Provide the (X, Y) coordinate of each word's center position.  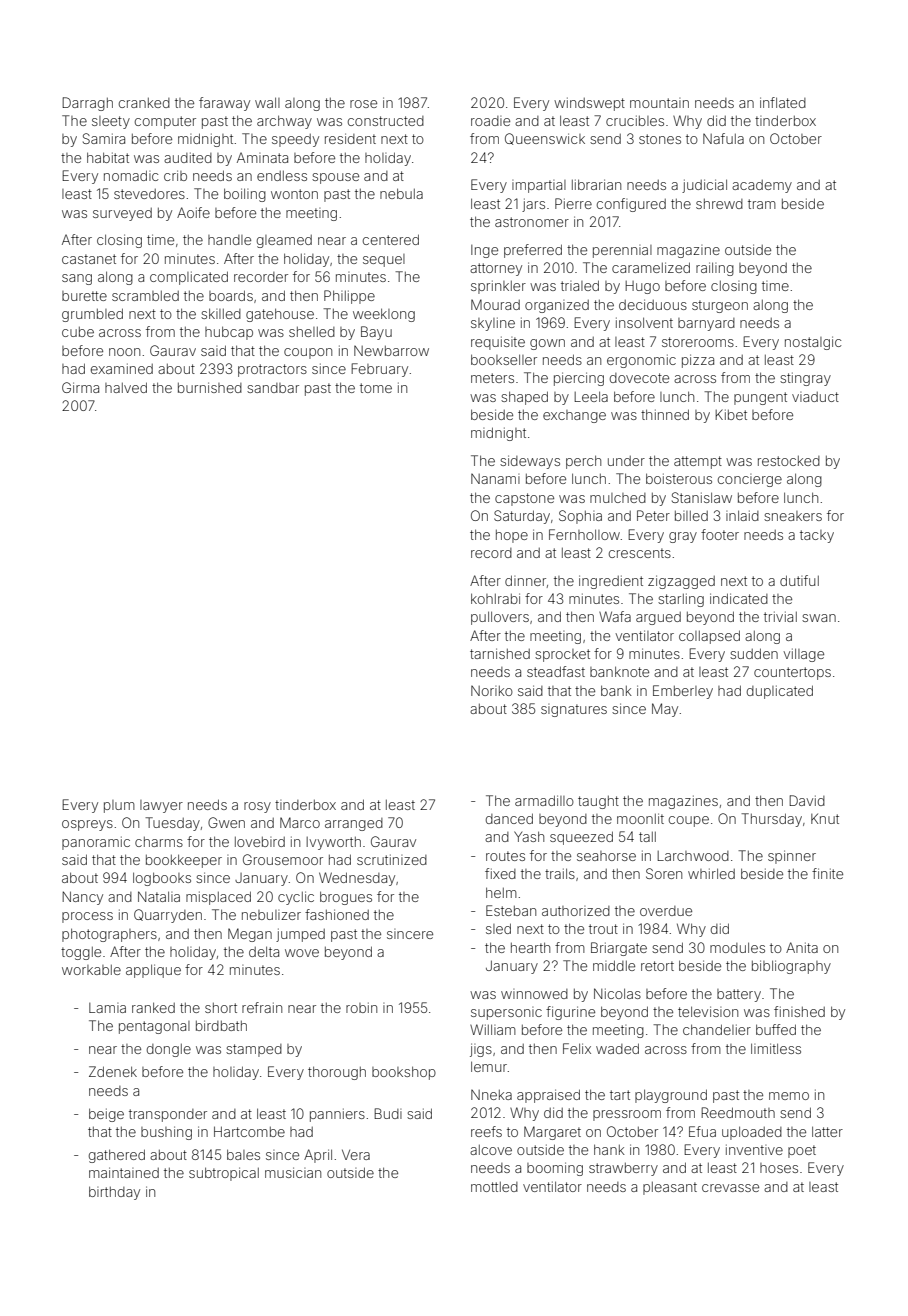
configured (631, 205)
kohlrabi (495, 598)
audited (188, 157)
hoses (779, 1168)
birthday (114, 1193)
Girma (80, 387)
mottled (494, 1187)
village (803, 655)
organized (557, 306)
